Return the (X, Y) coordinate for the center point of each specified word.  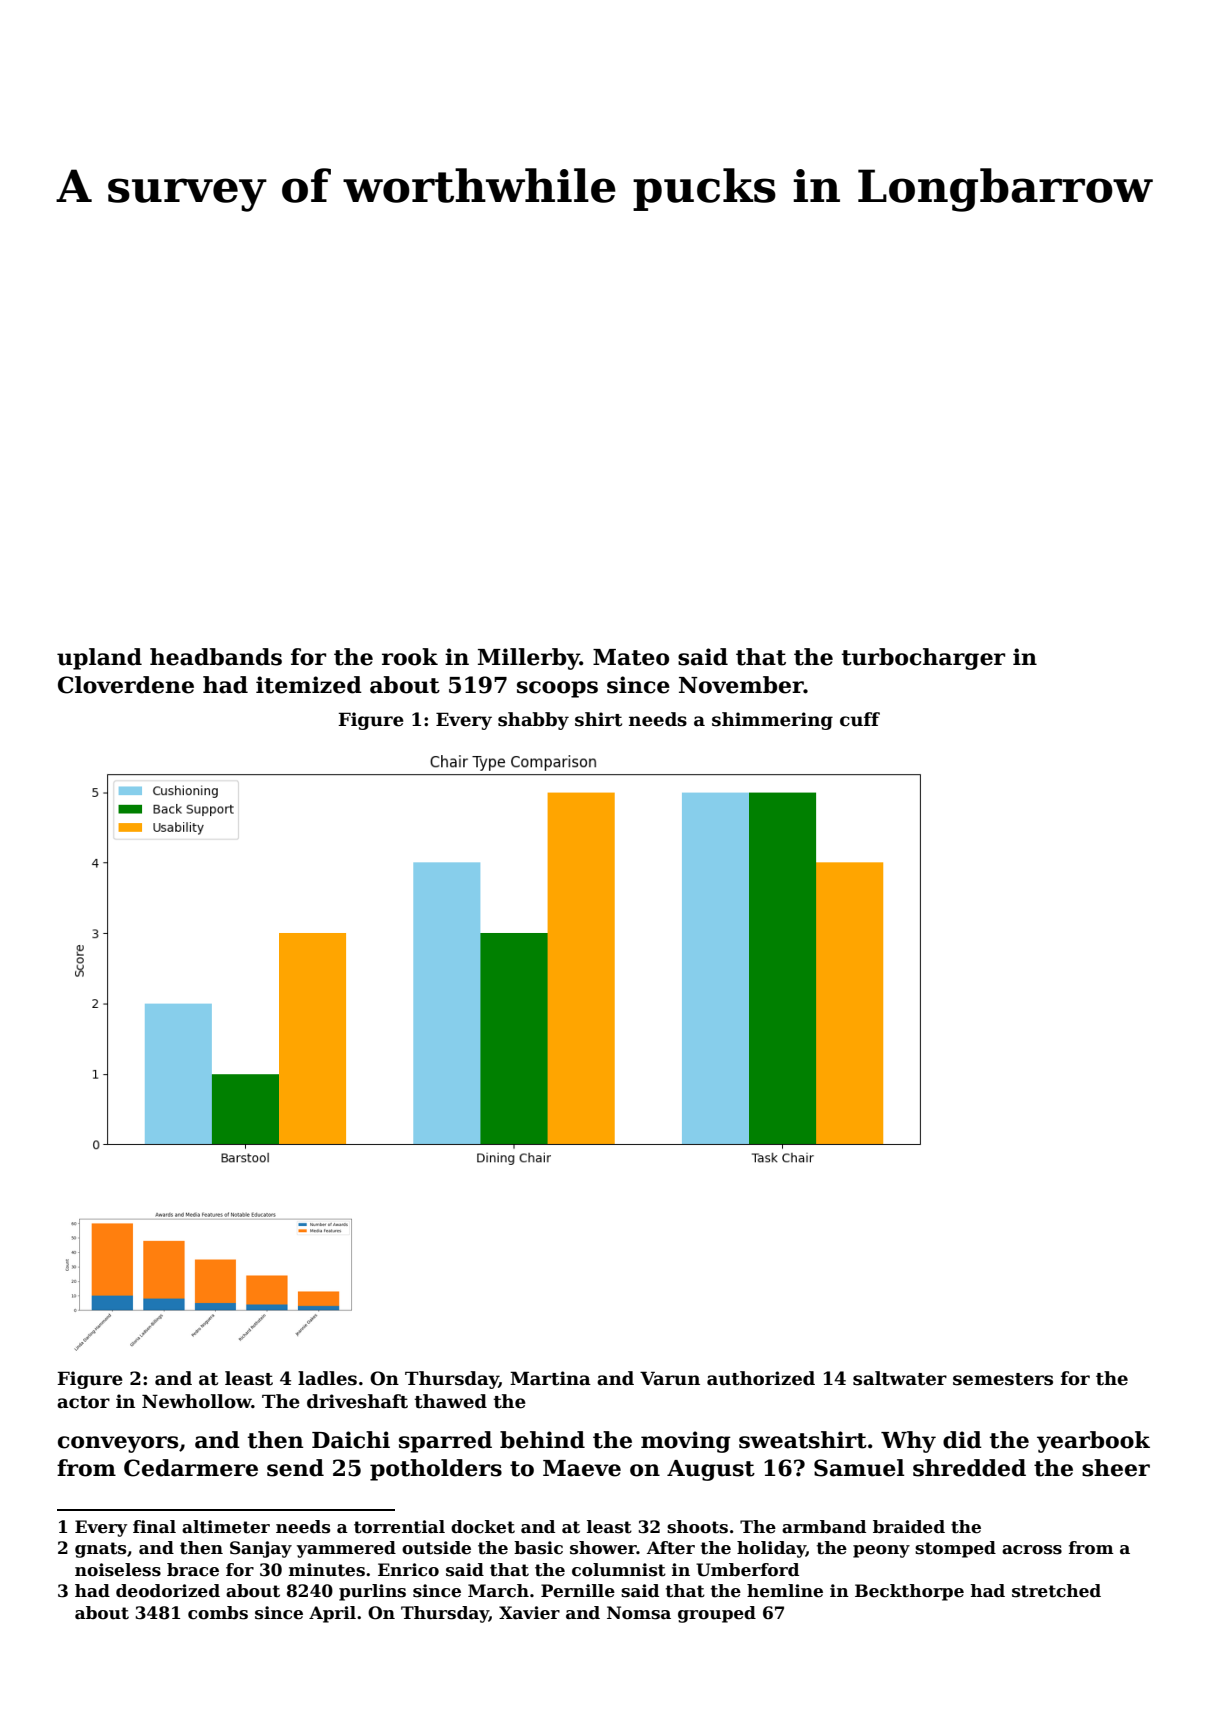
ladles (327, 1378)
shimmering (772, 721)
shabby (533, 721)
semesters (1003, 1379)
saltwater (900, 1378)
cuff (860, 719)
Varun (670, 1378)
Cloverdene (126, 685)
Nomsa (639, 1613)
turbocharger (923, 659)
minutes (327, 1570)
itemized (309, 685)
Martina (550, 1378)
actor (83, 1402)
